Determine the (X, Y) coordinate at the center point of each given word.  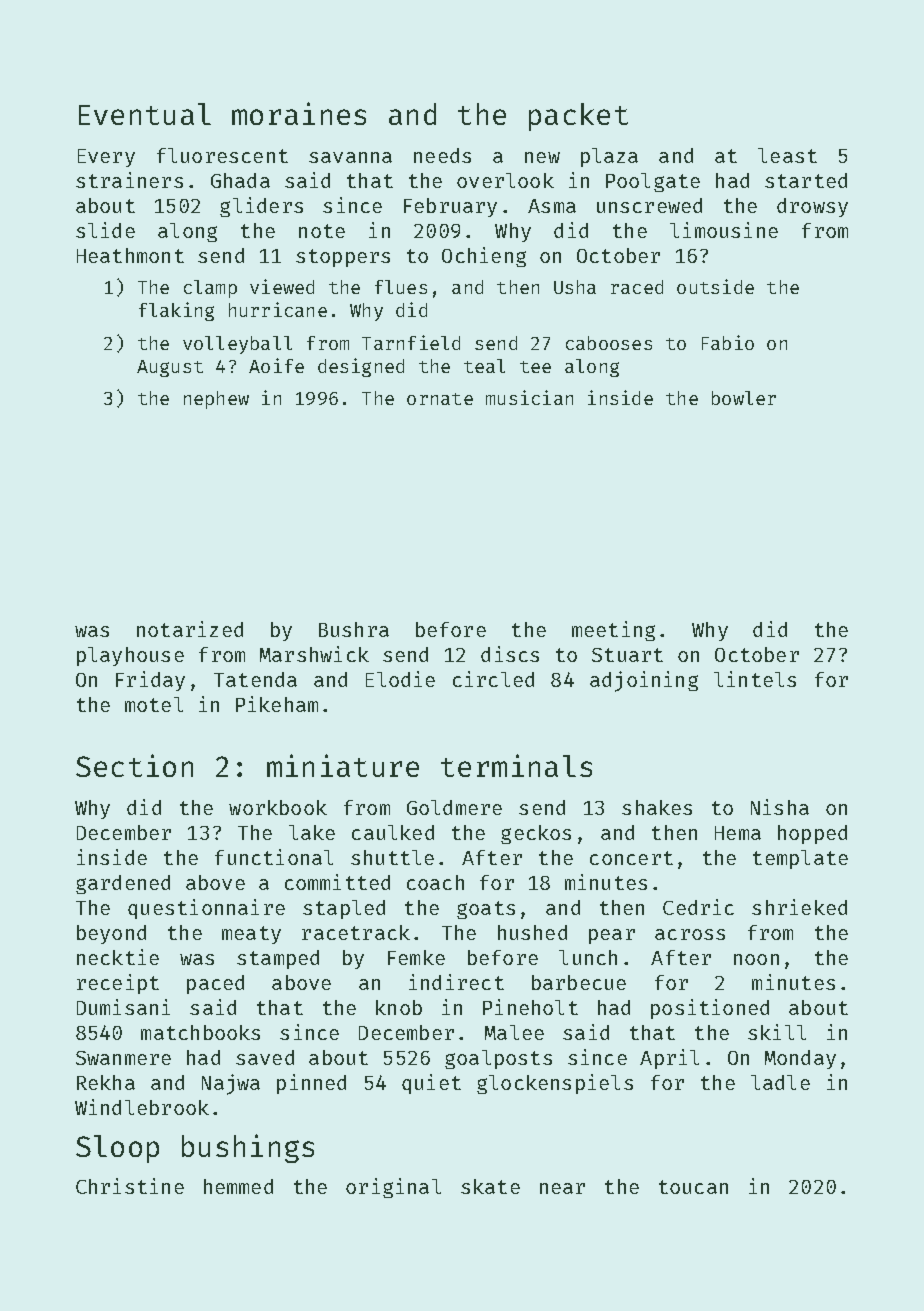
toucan (693, 1187)
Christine (130, 1186)
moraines (299, 113)
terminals (516, 765)
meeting (613, 631)
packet (578, 117)
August (170, 368)
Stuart (627, 655)
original (393, 1188)
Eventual (145, 114)
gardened (123, 884)
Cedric (698, 907)
